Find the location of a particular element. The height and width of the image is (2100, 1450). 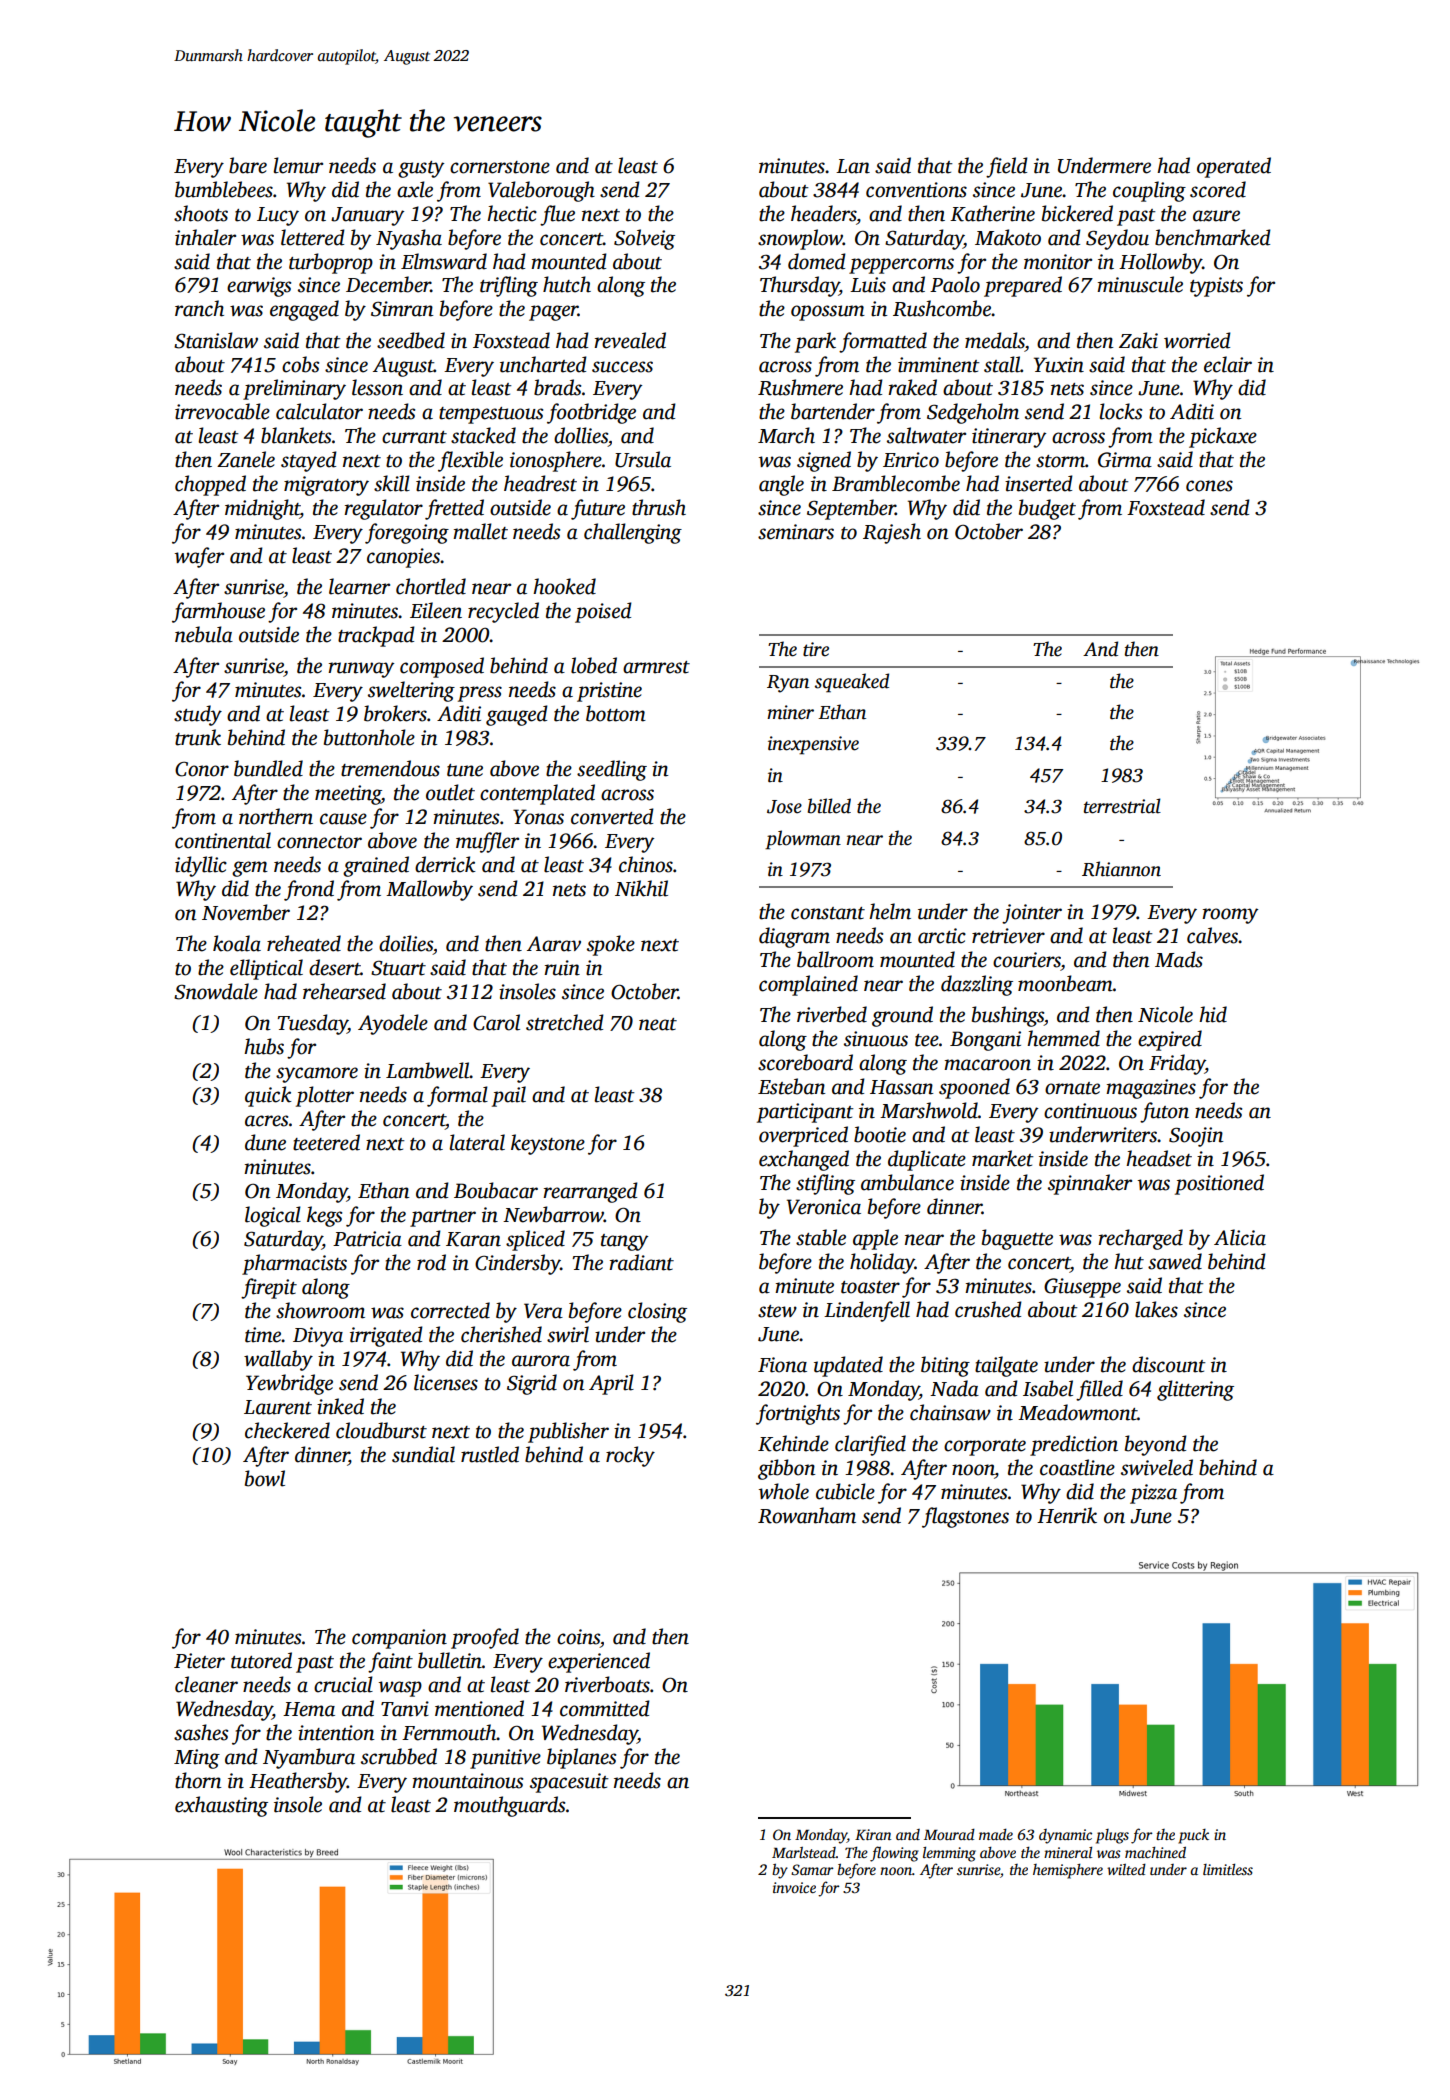

cobs is located at coordinates (300, 364).
